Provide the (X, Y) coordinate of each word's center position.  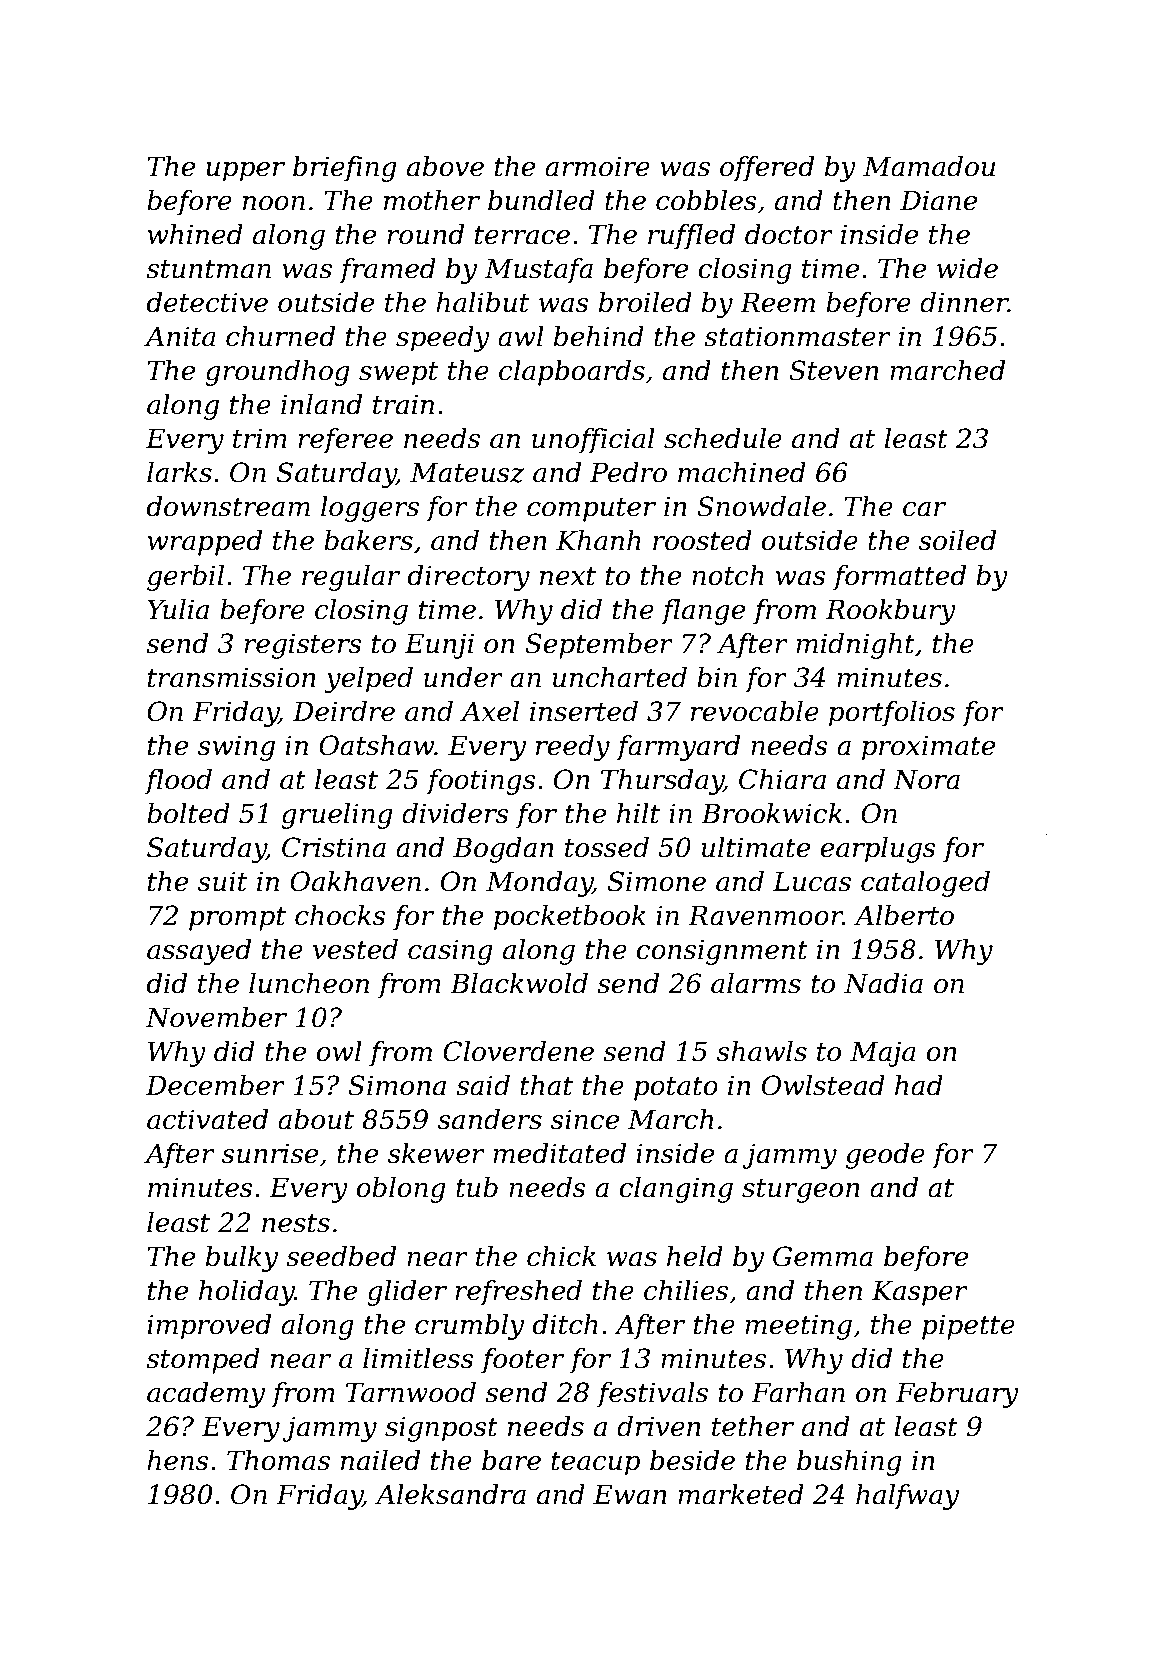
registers (303, 646)
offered (767, 169)
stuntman (208, 269)
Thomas (278, 1460)
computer (591, 510)
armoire (597, 166)
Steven (834, 370)
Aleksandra (450, 1494)
